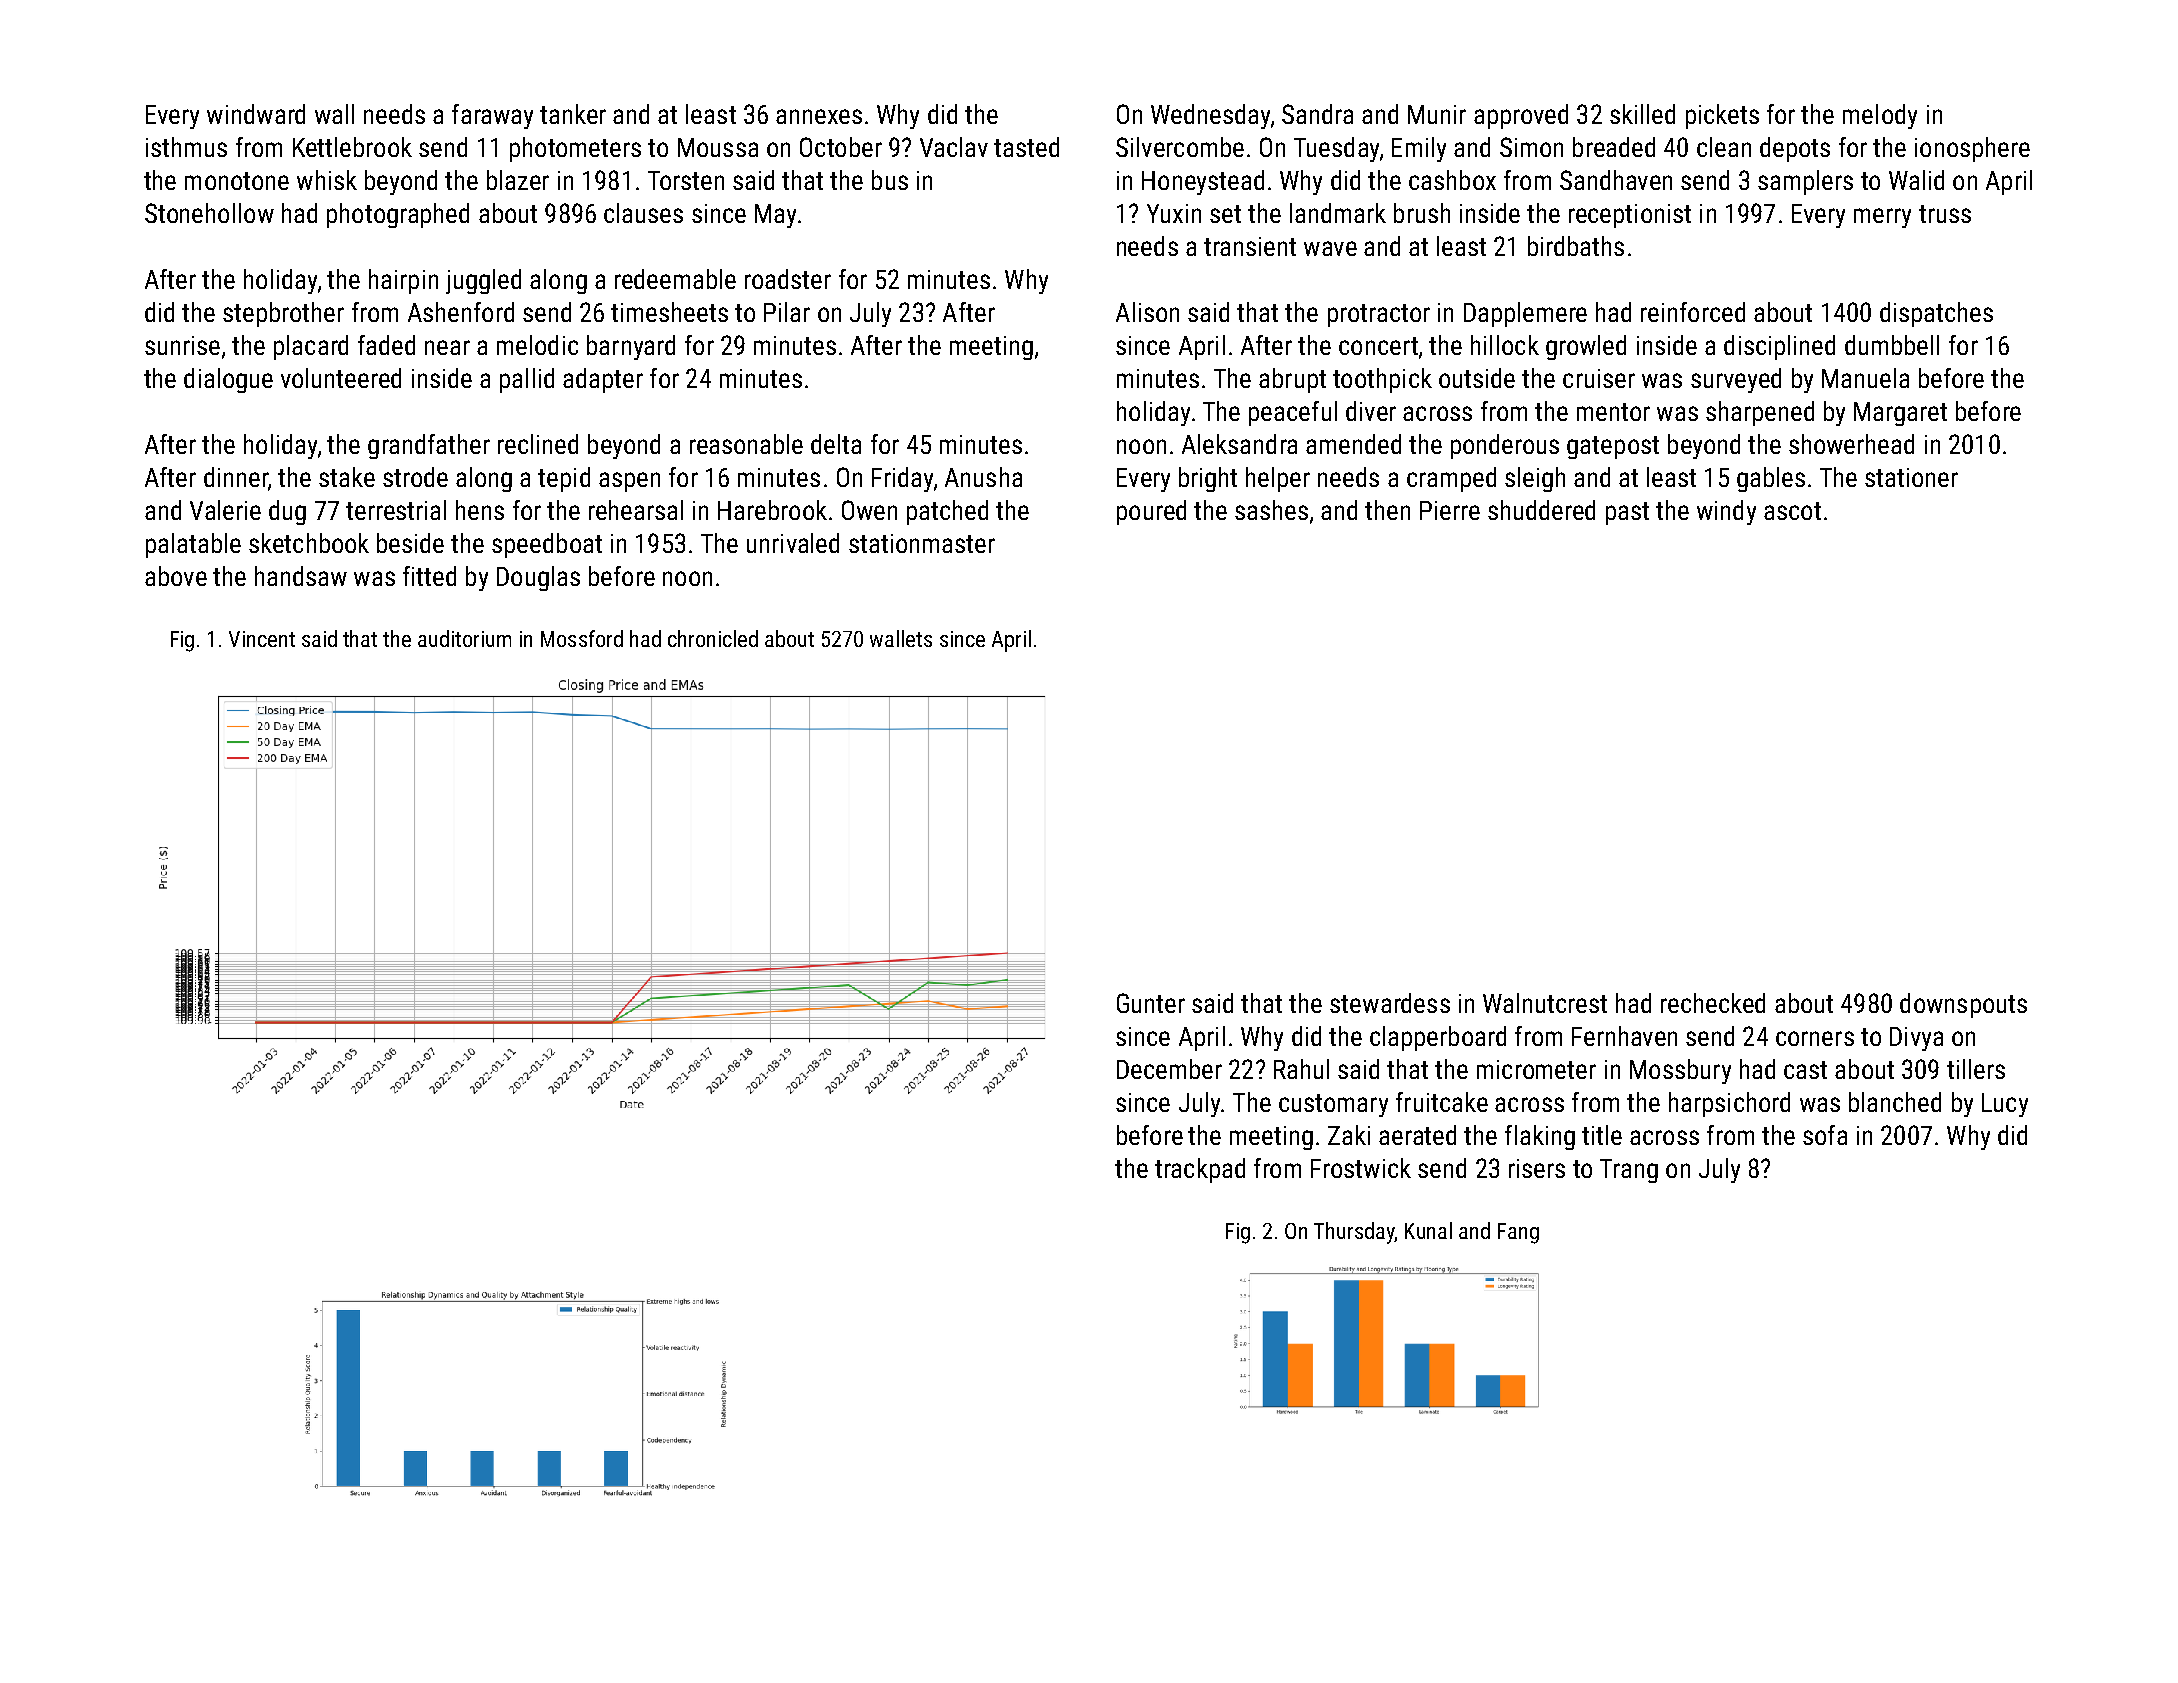 The image size is (2178, 1683). Describe the element at coordinates (1428, 1230) in the screenshot. I see `Kunal` at that location.
